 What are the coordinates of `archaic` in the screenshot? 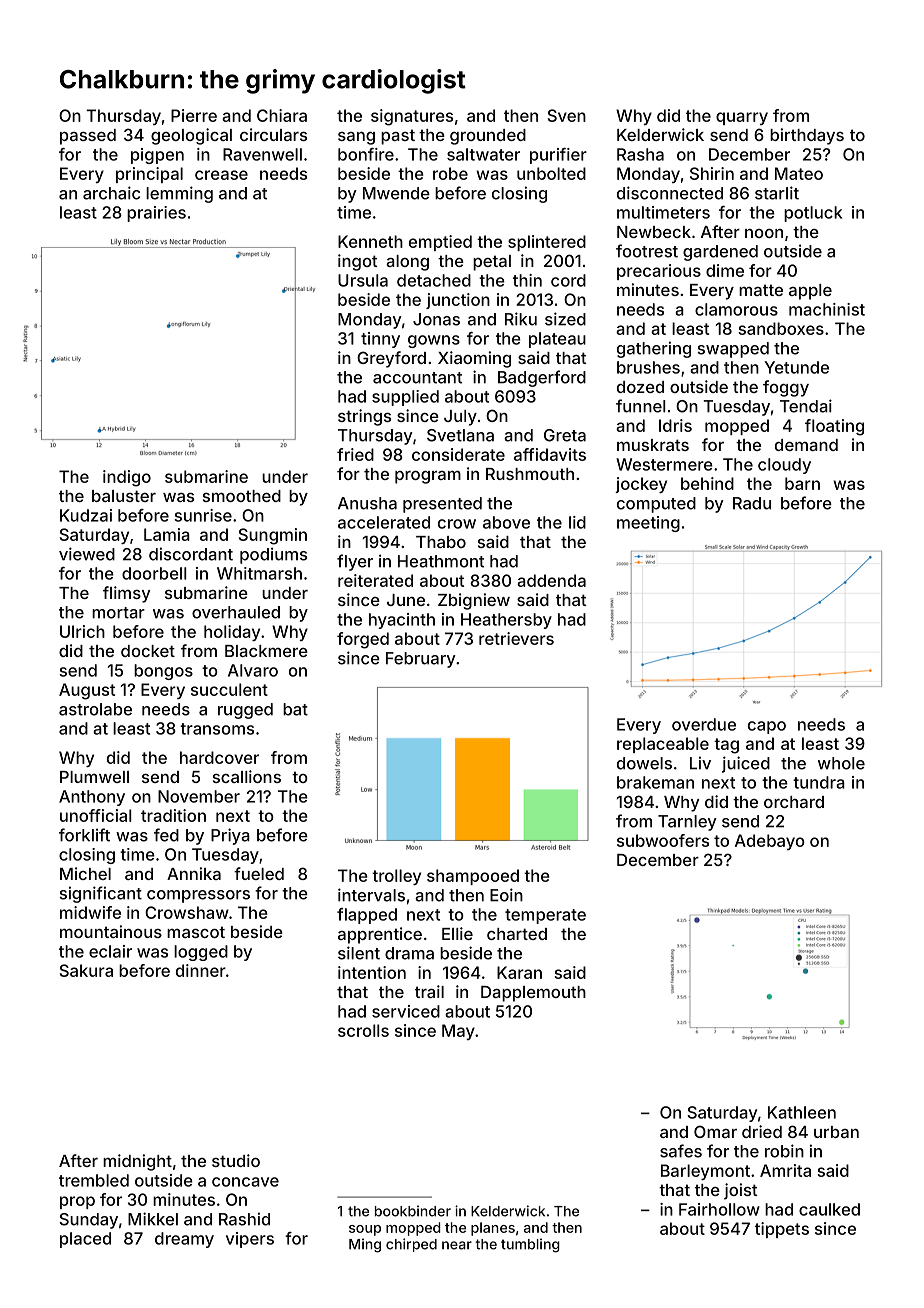 It's located at (111, 193).
